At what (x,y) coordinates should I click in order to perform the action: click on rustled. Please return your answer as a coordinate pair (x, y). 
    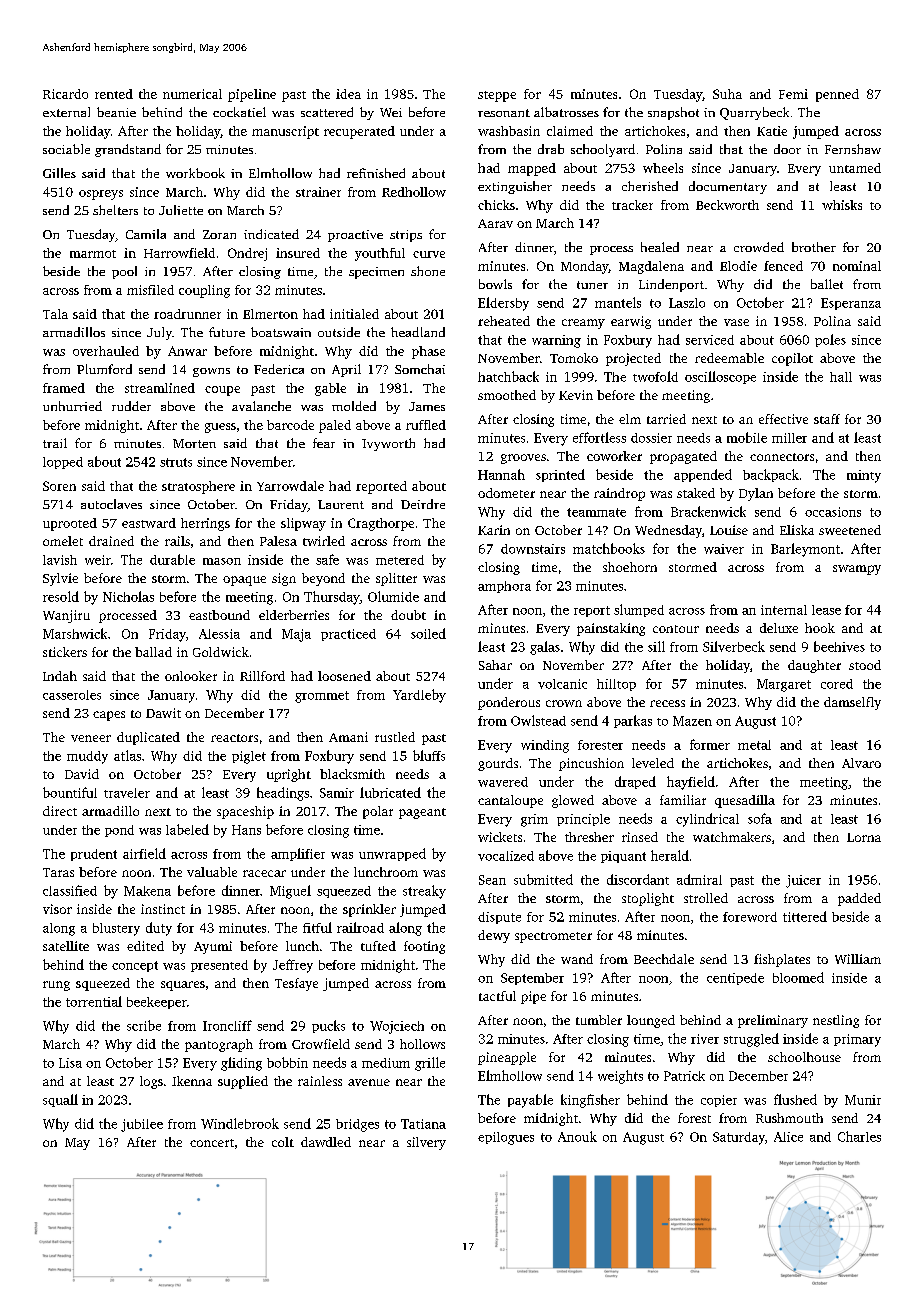
    Looking at the image, I should click on (395, 737).
